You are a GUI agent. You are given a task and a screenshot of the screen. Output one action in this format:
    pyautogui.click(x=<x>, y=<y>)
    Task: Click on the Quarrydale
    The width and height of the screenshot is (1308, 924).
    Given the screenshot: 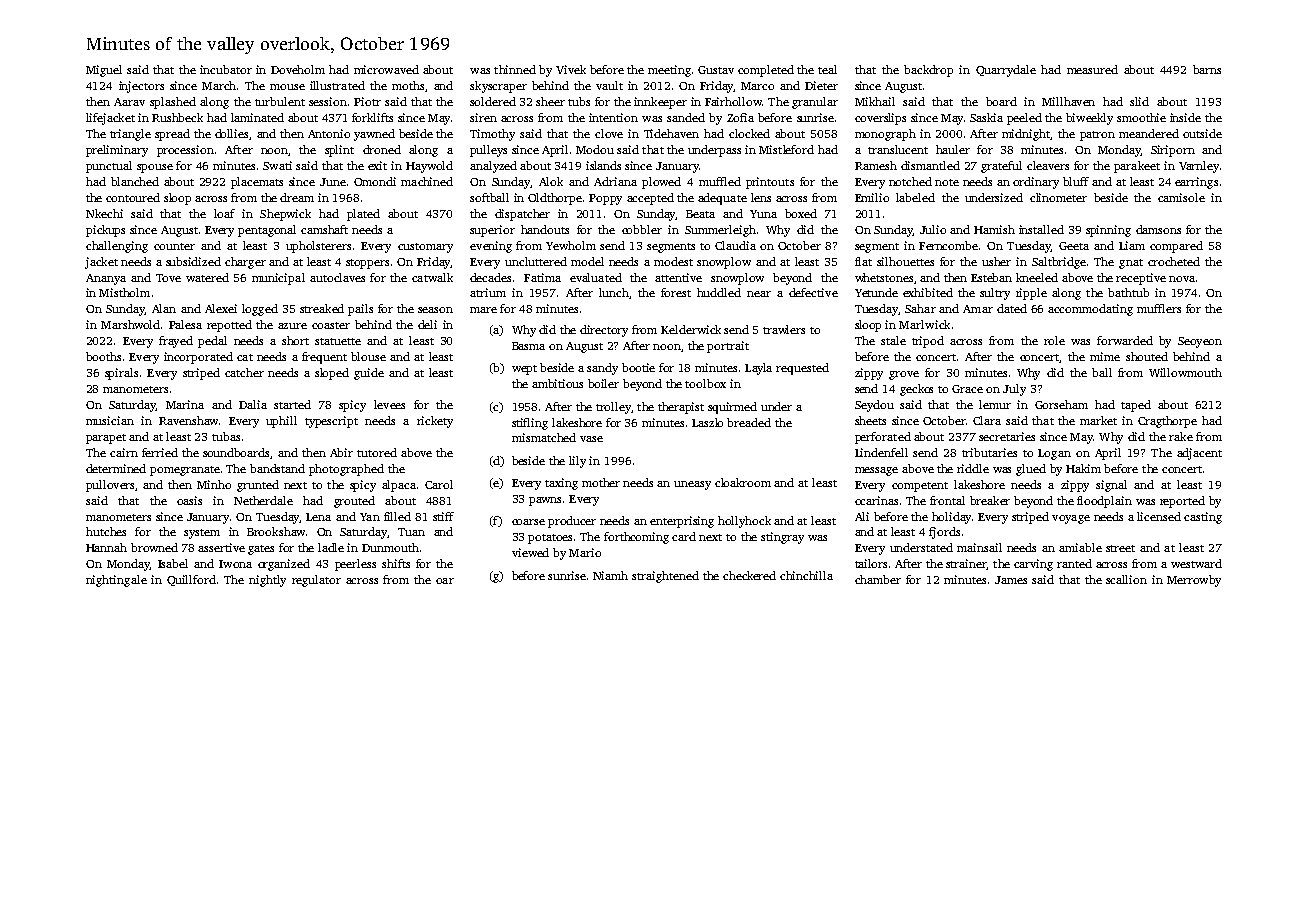 What is the action you would take?
    pyautogui.click(x=1006, y=71)
